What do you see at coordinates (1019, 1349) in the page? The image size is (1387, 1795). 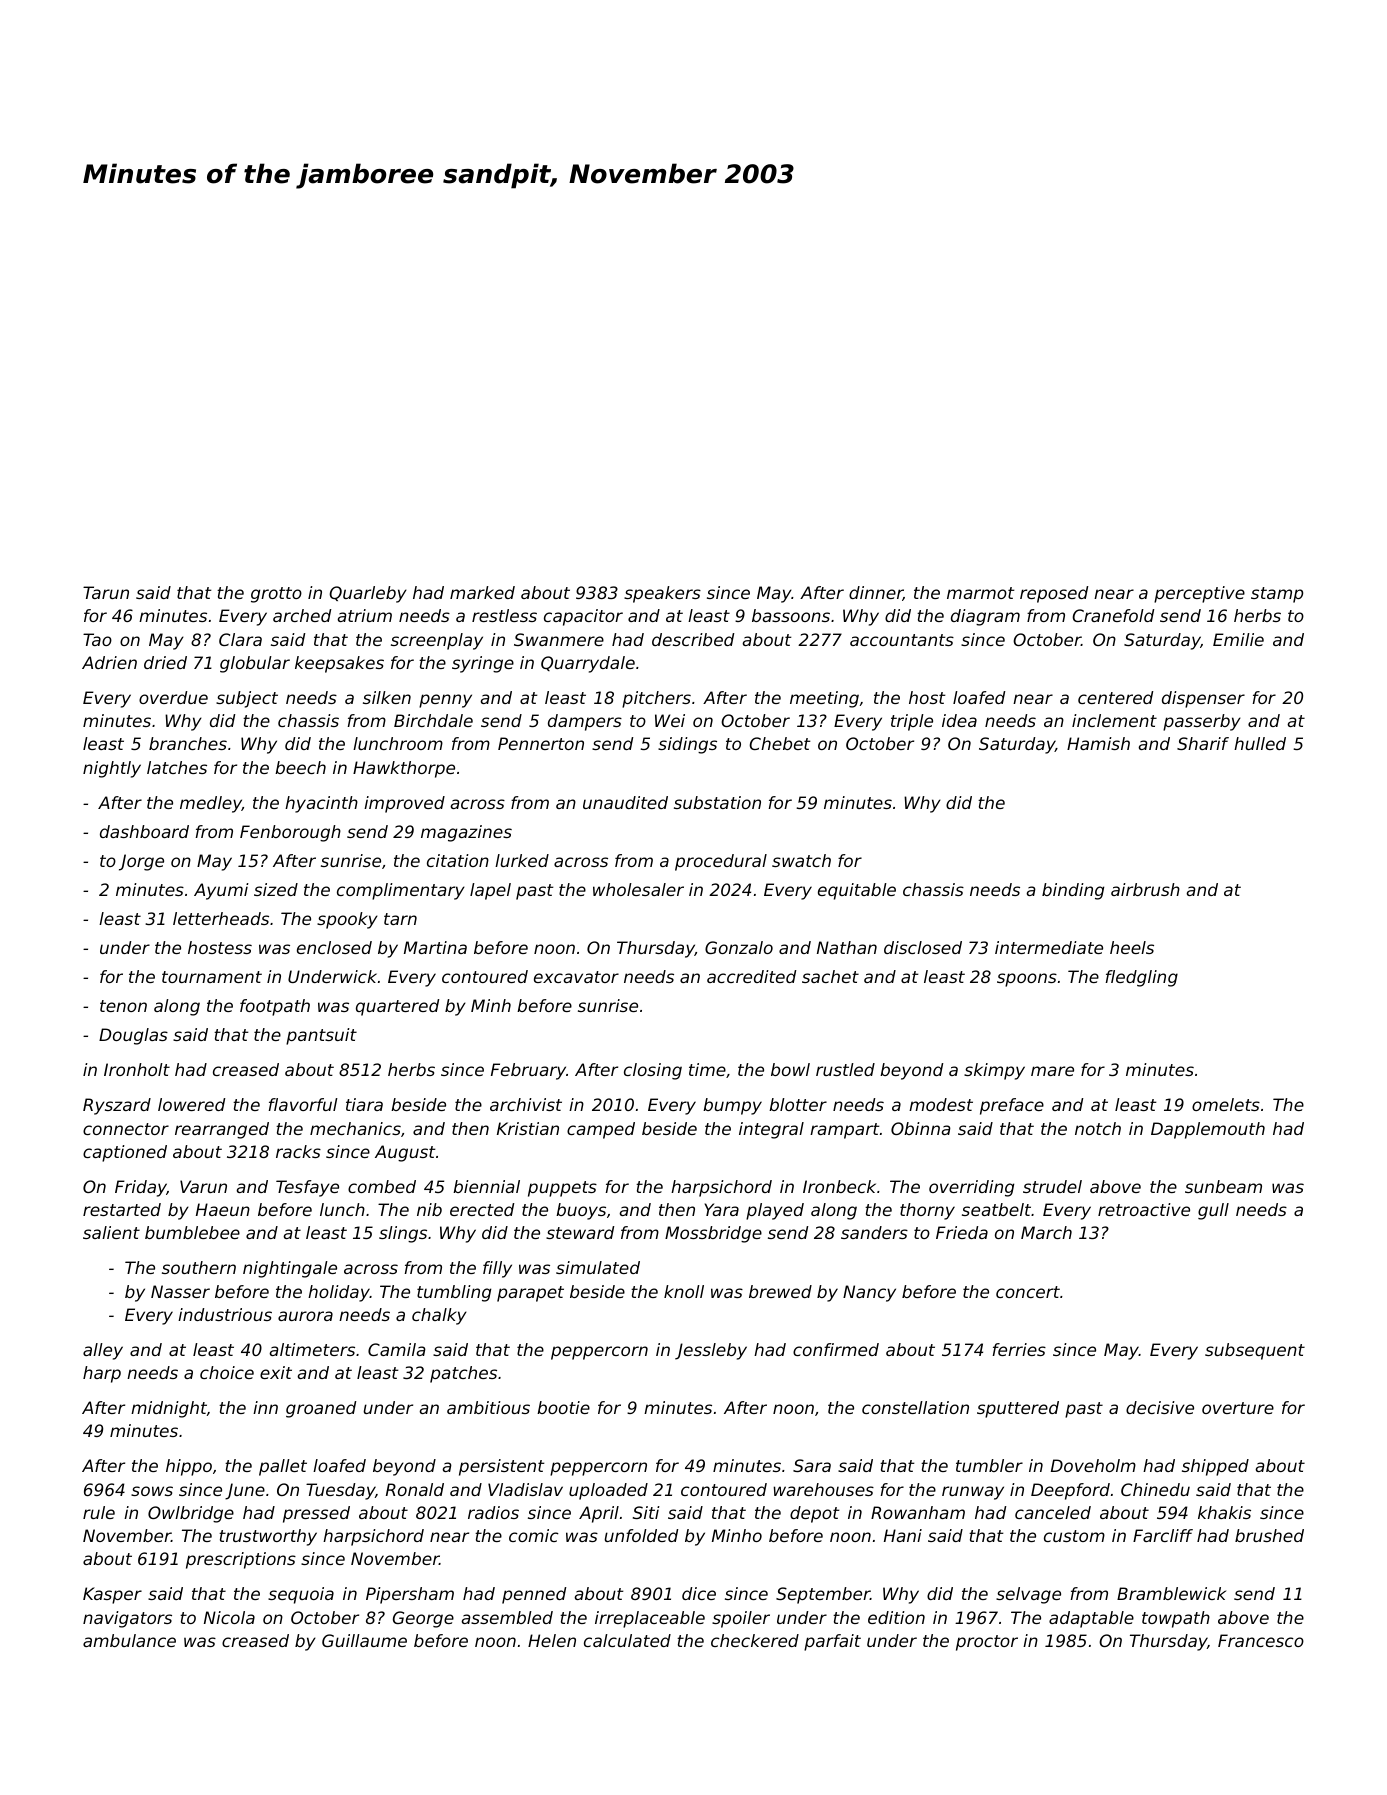 I see `ferries` at bounding box center [1019, 1349].
